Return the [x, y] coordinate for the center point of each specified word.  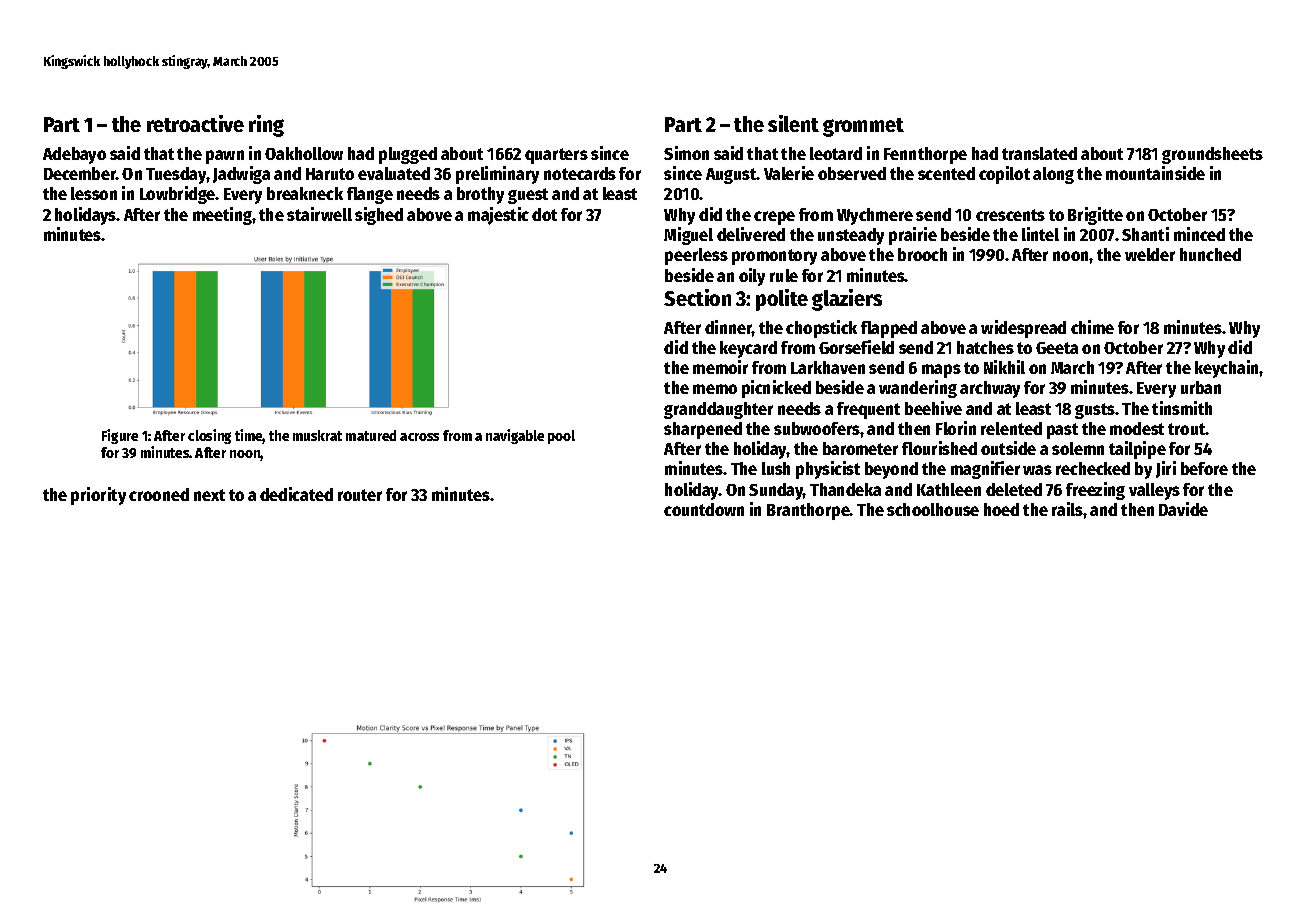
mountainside [1155, 173]
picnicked [776, 389]
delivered [751, 234]
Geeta [1057, 348]
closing [209, 436]
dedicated [296, 494]
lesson [94, 193]
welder [1150, 254]
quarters [556, 156]
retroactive [195, 123]
